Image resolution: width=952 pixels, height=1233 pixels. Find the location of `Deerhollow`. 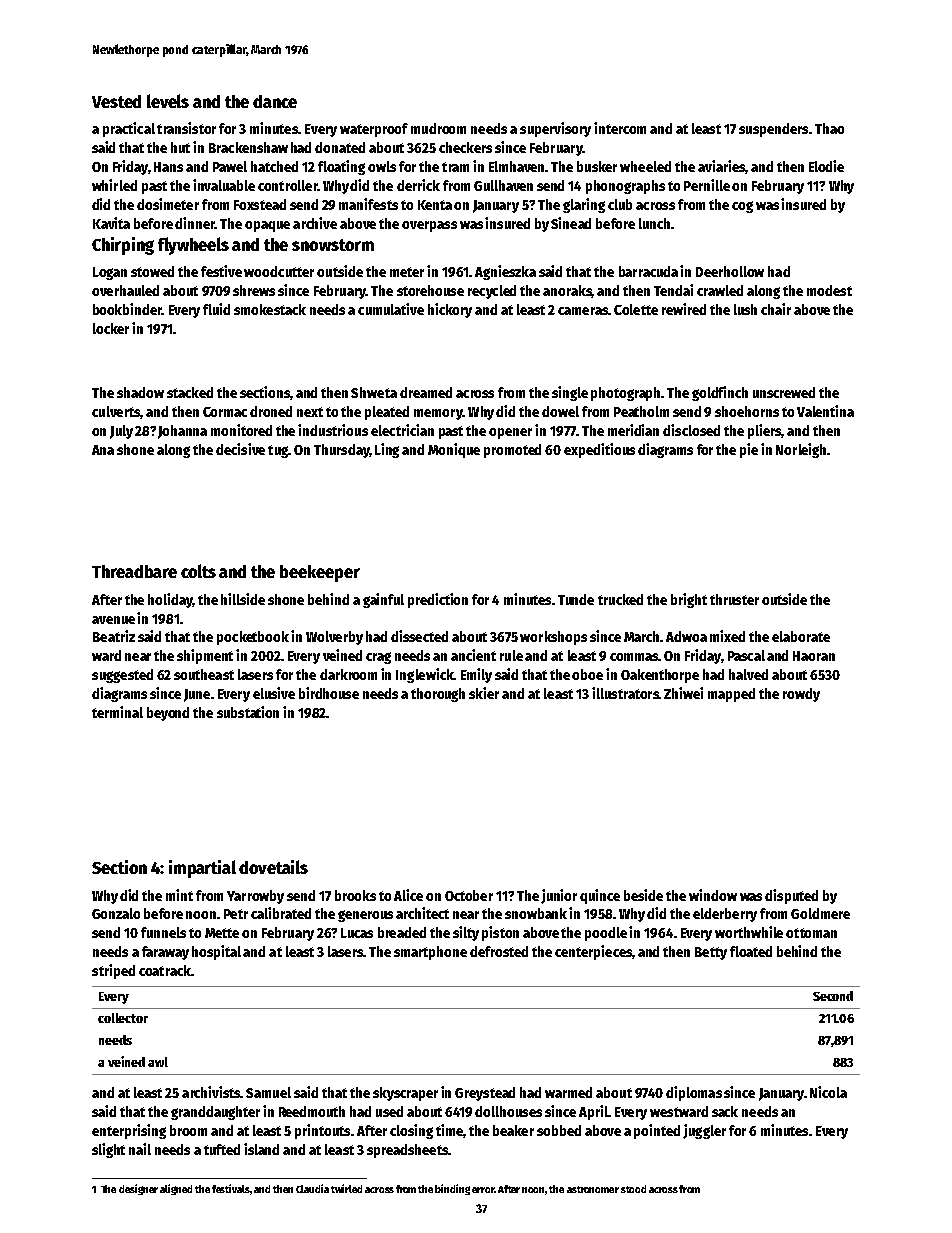

Deerhollow is located at coordinates (730, 271).
